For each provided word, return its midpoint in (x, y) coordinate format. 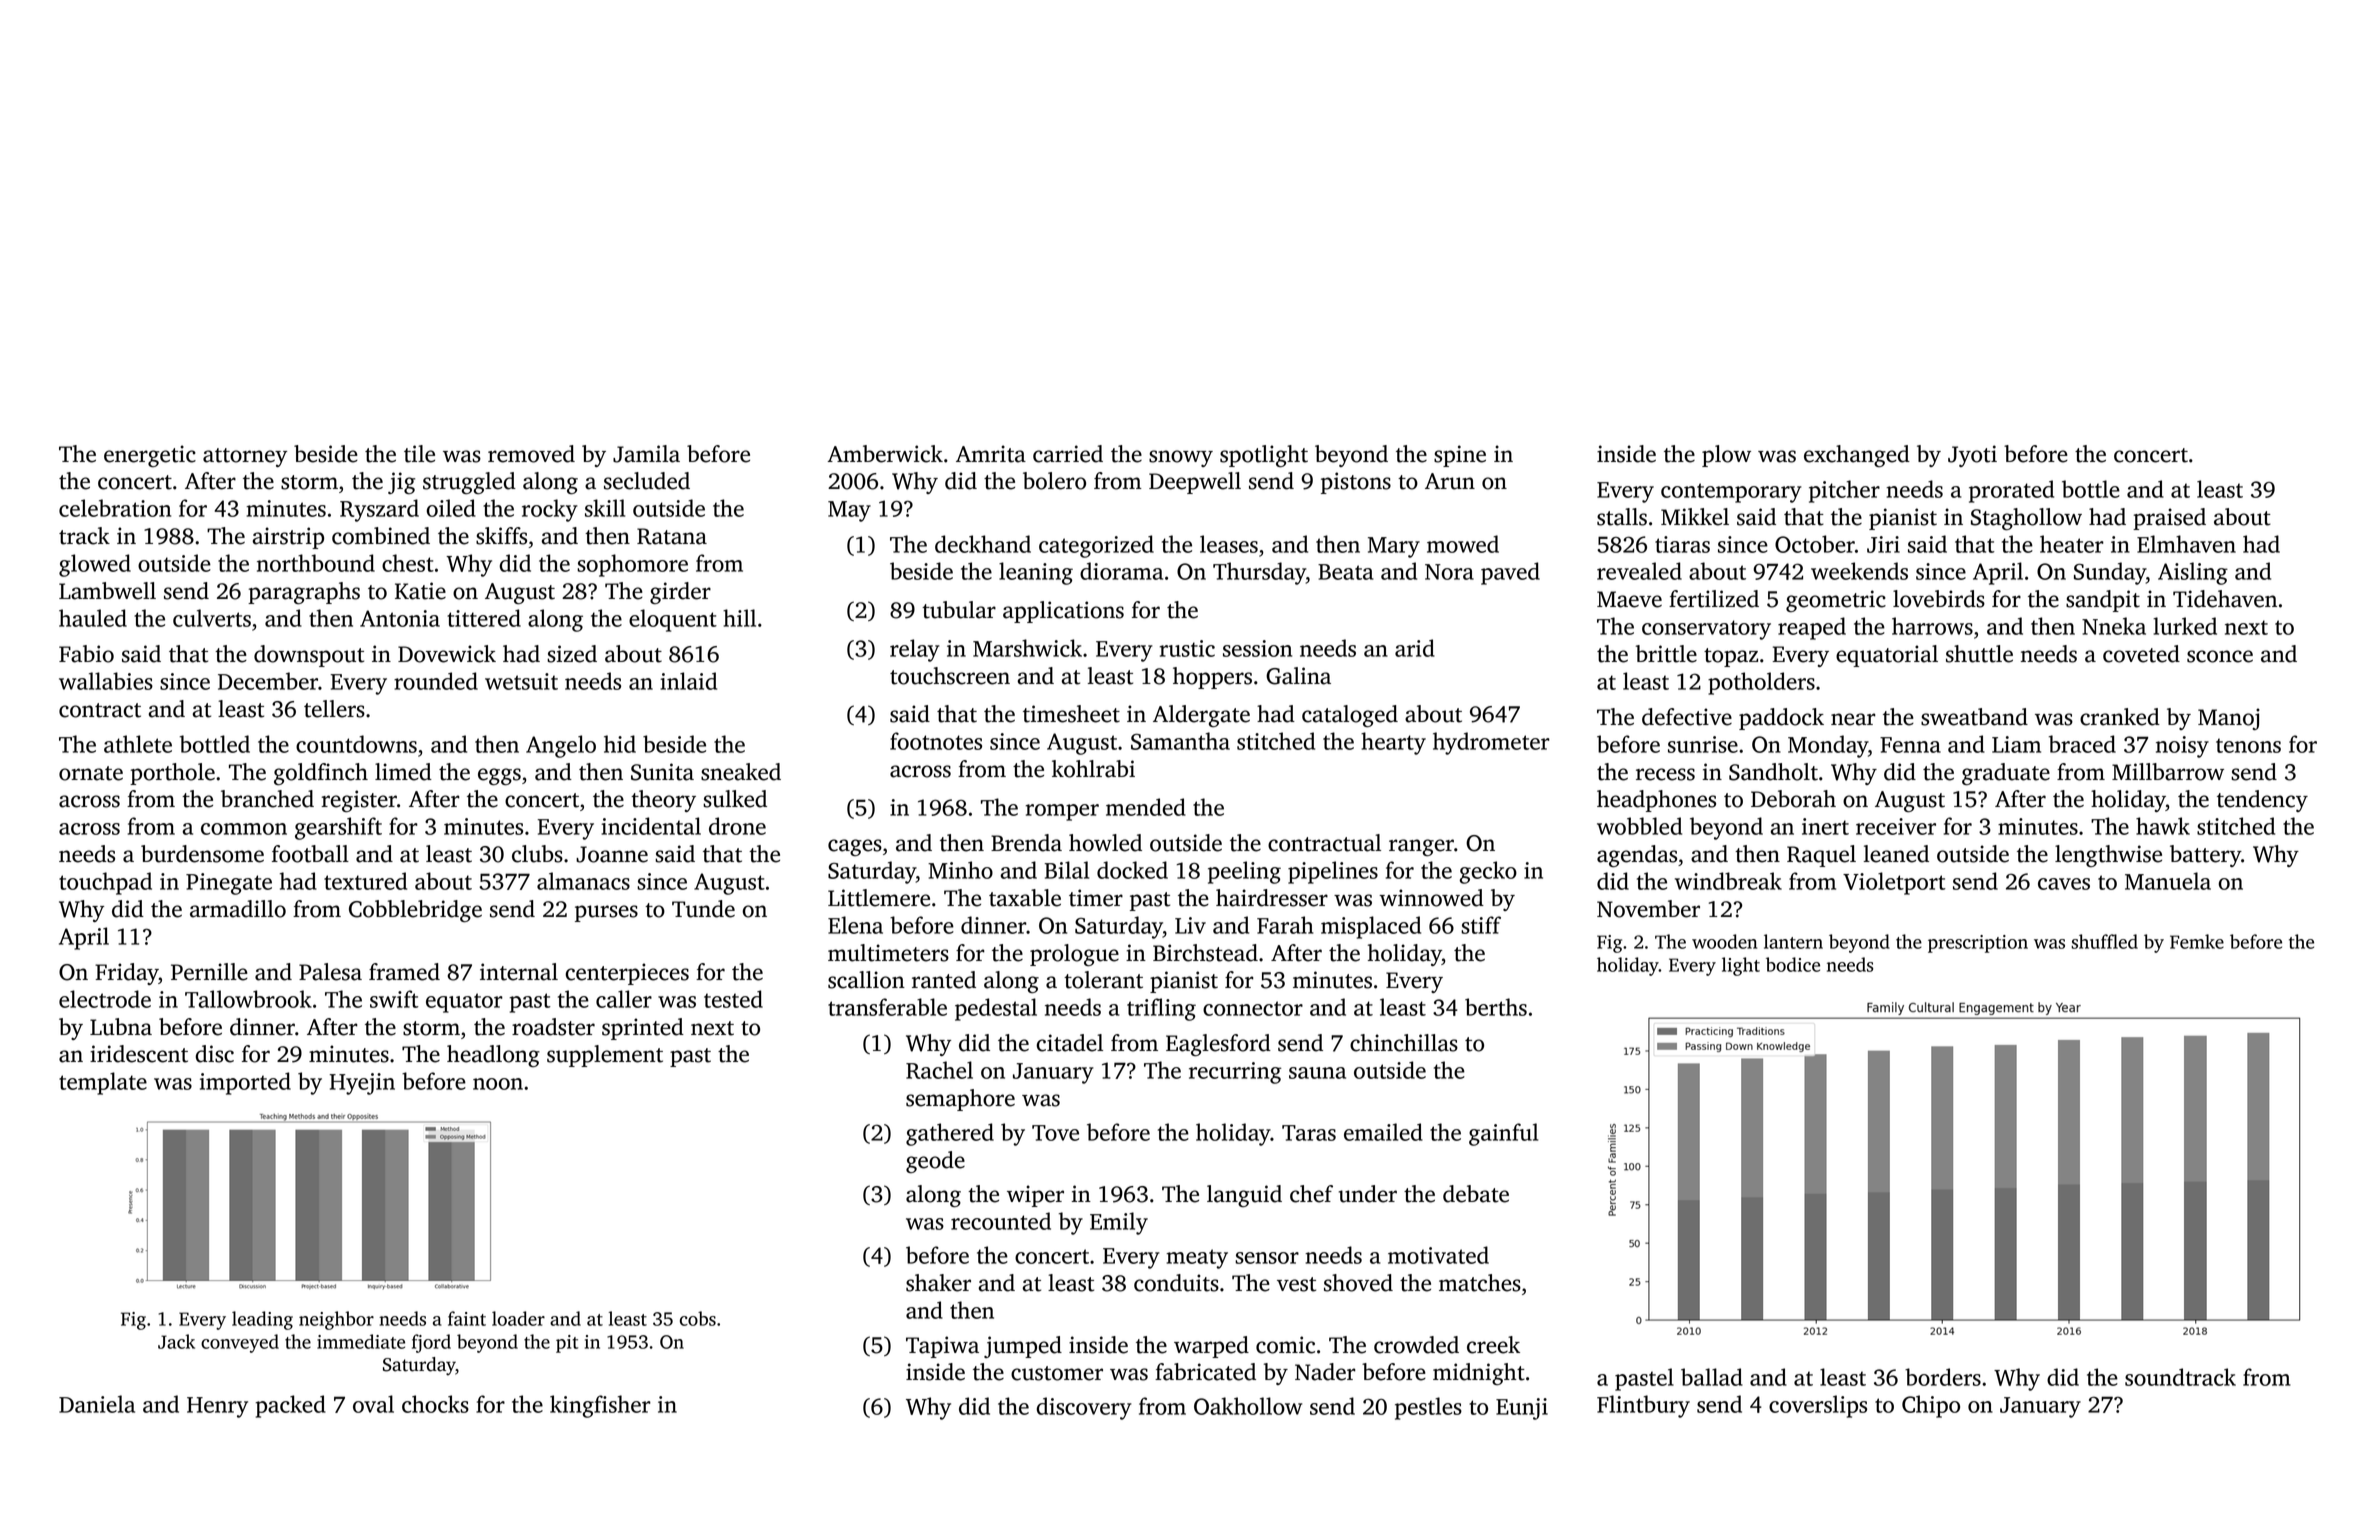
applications (1063, 612)
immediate (361, 1341)
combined (381, 536)
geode (935, 1162)
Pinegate (229, 884)
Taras (1309, 1133)
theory (663, 801)
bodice (1793, 964)
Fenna (1910, 745)
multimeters (888, 953)
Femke (2197, 941)
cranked (2120, 717)
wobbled (1639, 826)
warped (1211, 1347)
